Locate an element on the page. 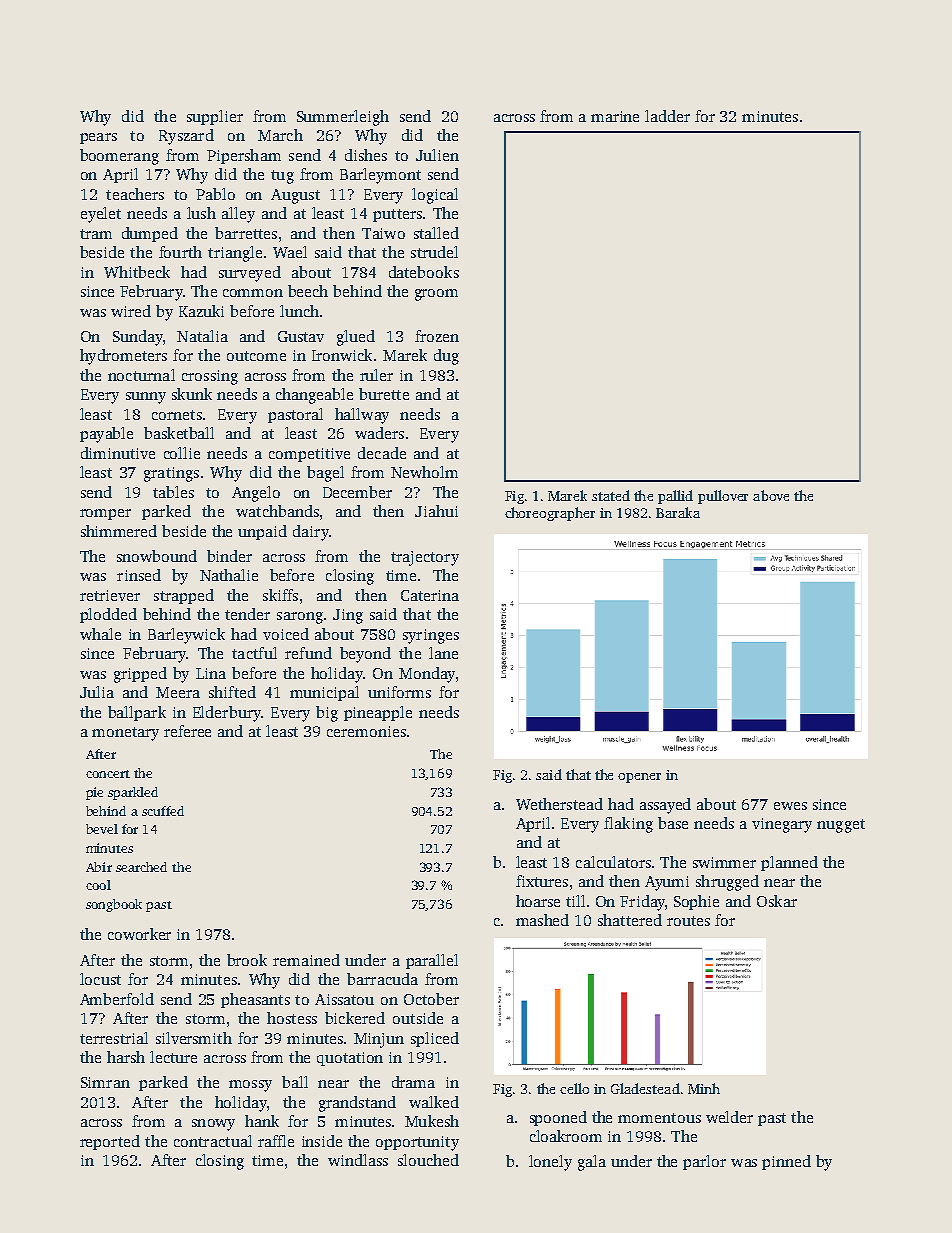 This page has width=952, height=1233. spliced is located at coordinates (435, 1039).
